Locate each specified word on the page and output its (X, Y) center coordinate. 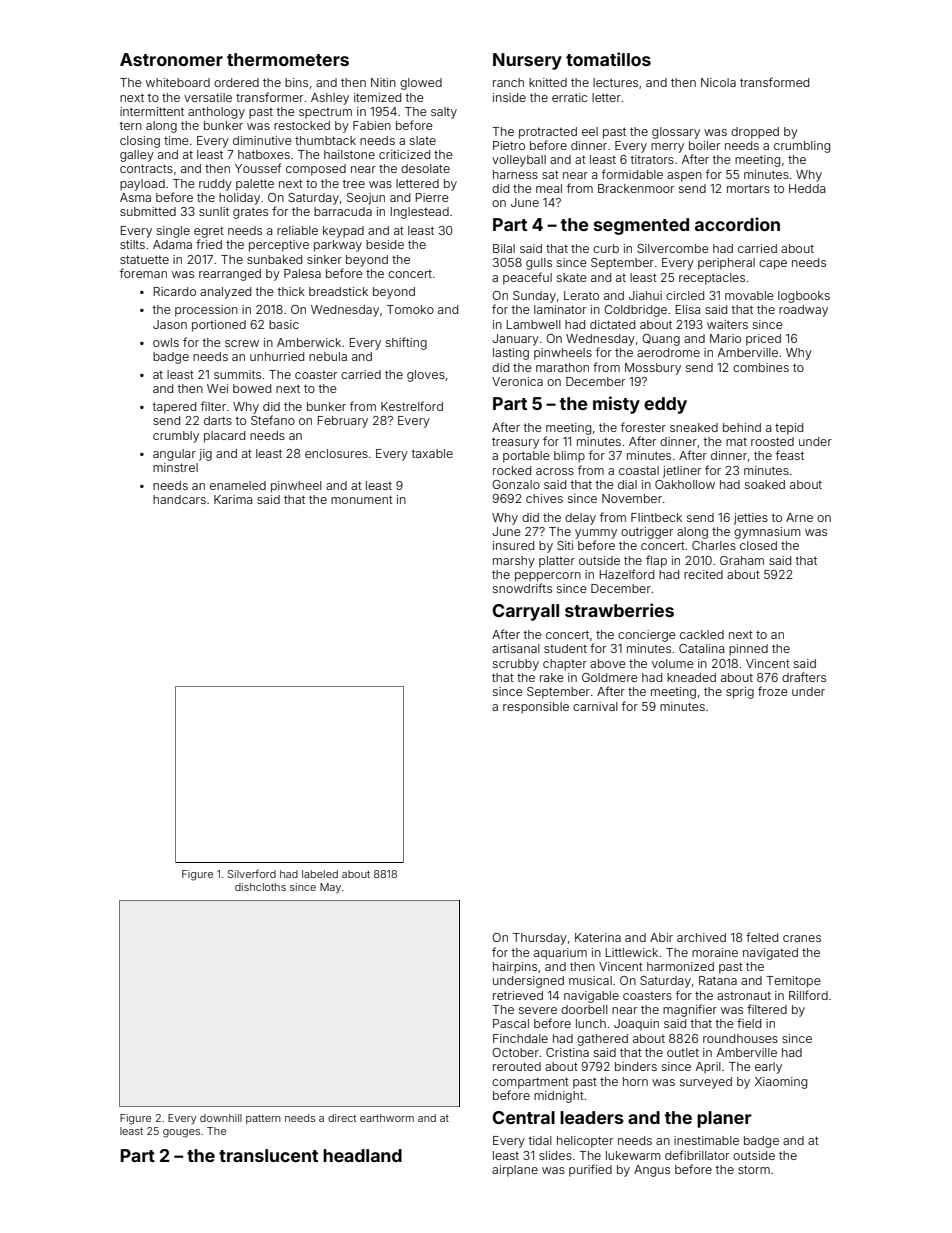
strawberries (619, 610)
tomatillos (608, 59)
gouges (181, 1133)
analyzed (225, 293)
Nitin (383, 82)
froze (773, 691)
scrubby (516, 665)
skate (572, 277)
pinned (748, 650)
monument (362, 499)
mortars (748, 188)
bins (296, 82)
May (330, 888)
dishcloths (260, 887)
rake (552, 677)
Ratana (718, 980)
